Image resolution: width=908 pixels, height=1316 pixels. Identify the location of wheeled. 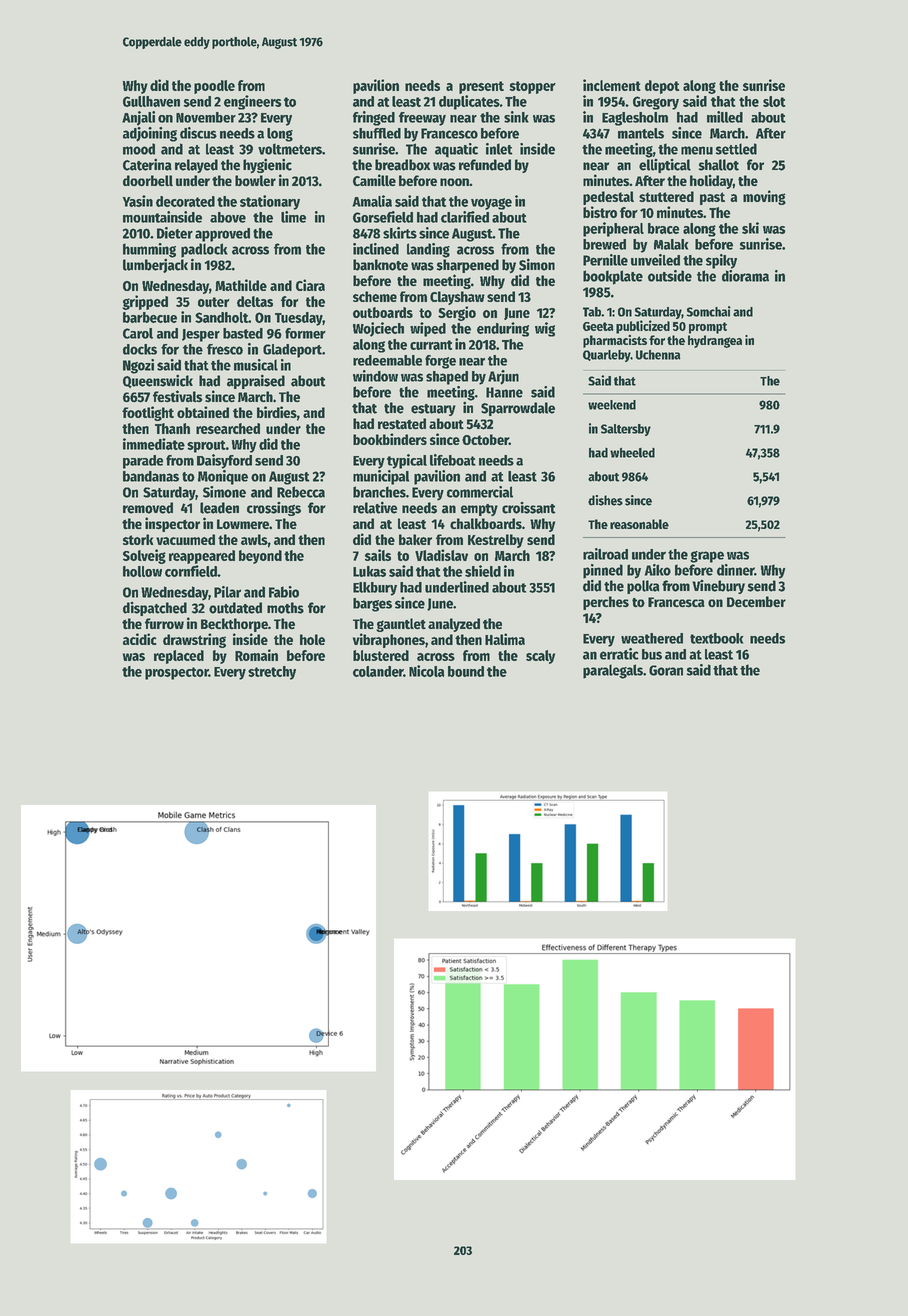
(632, 452).
